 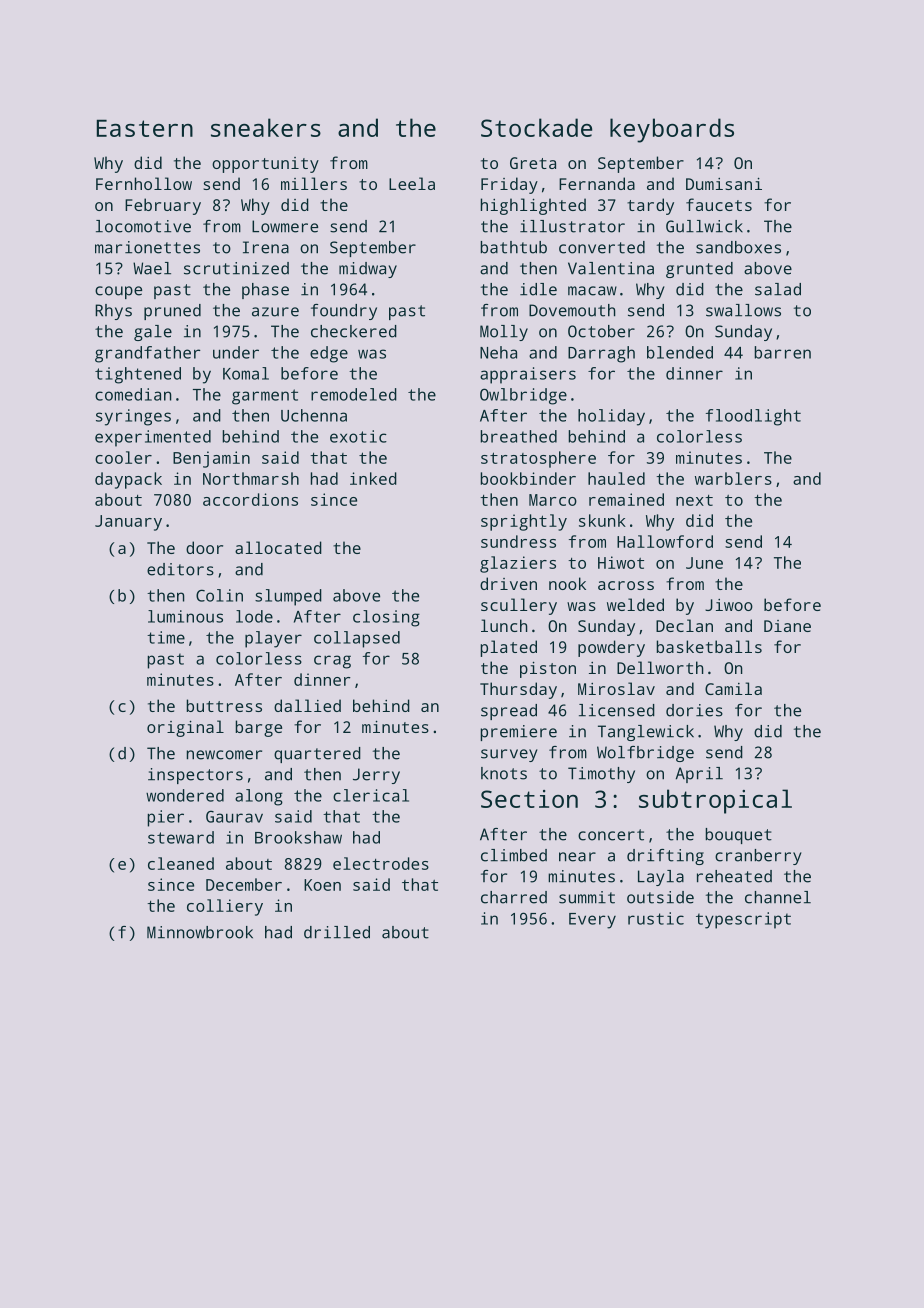 I want to click on Stockade, so click(x=536, y=127).
